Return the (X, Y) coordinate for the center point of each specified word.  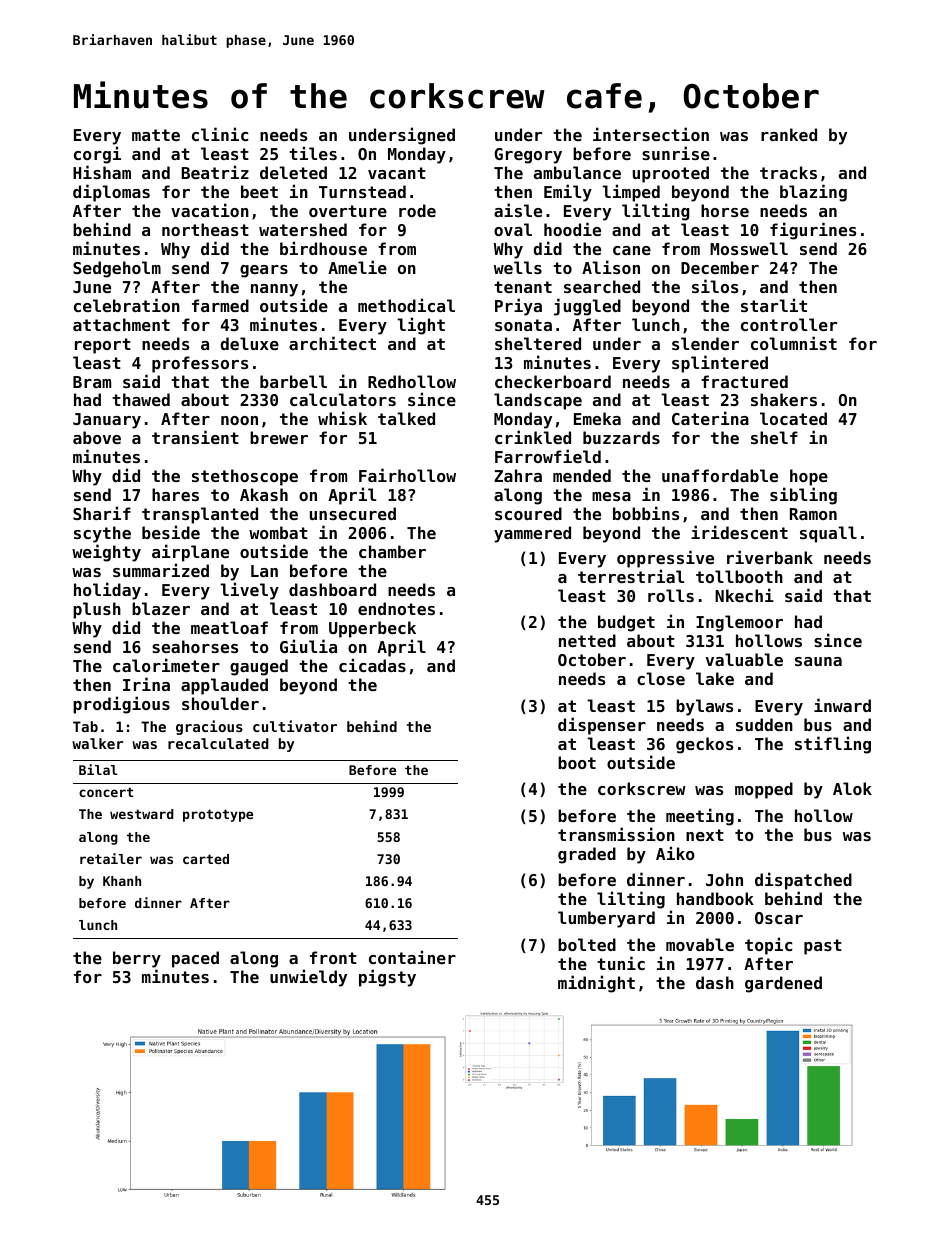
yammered (532, 534)
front (333, 957)
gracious (209, 727)
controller (789, 324)
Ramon (813, 514)
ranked (789, 134)
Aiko (675, 853)
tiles (313, 153)
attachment (121, 324)
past (823, 947)
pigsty (387, 978)
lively (249, 591)
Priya (518, 307)
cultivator (295, 726)
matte (156, 135)
